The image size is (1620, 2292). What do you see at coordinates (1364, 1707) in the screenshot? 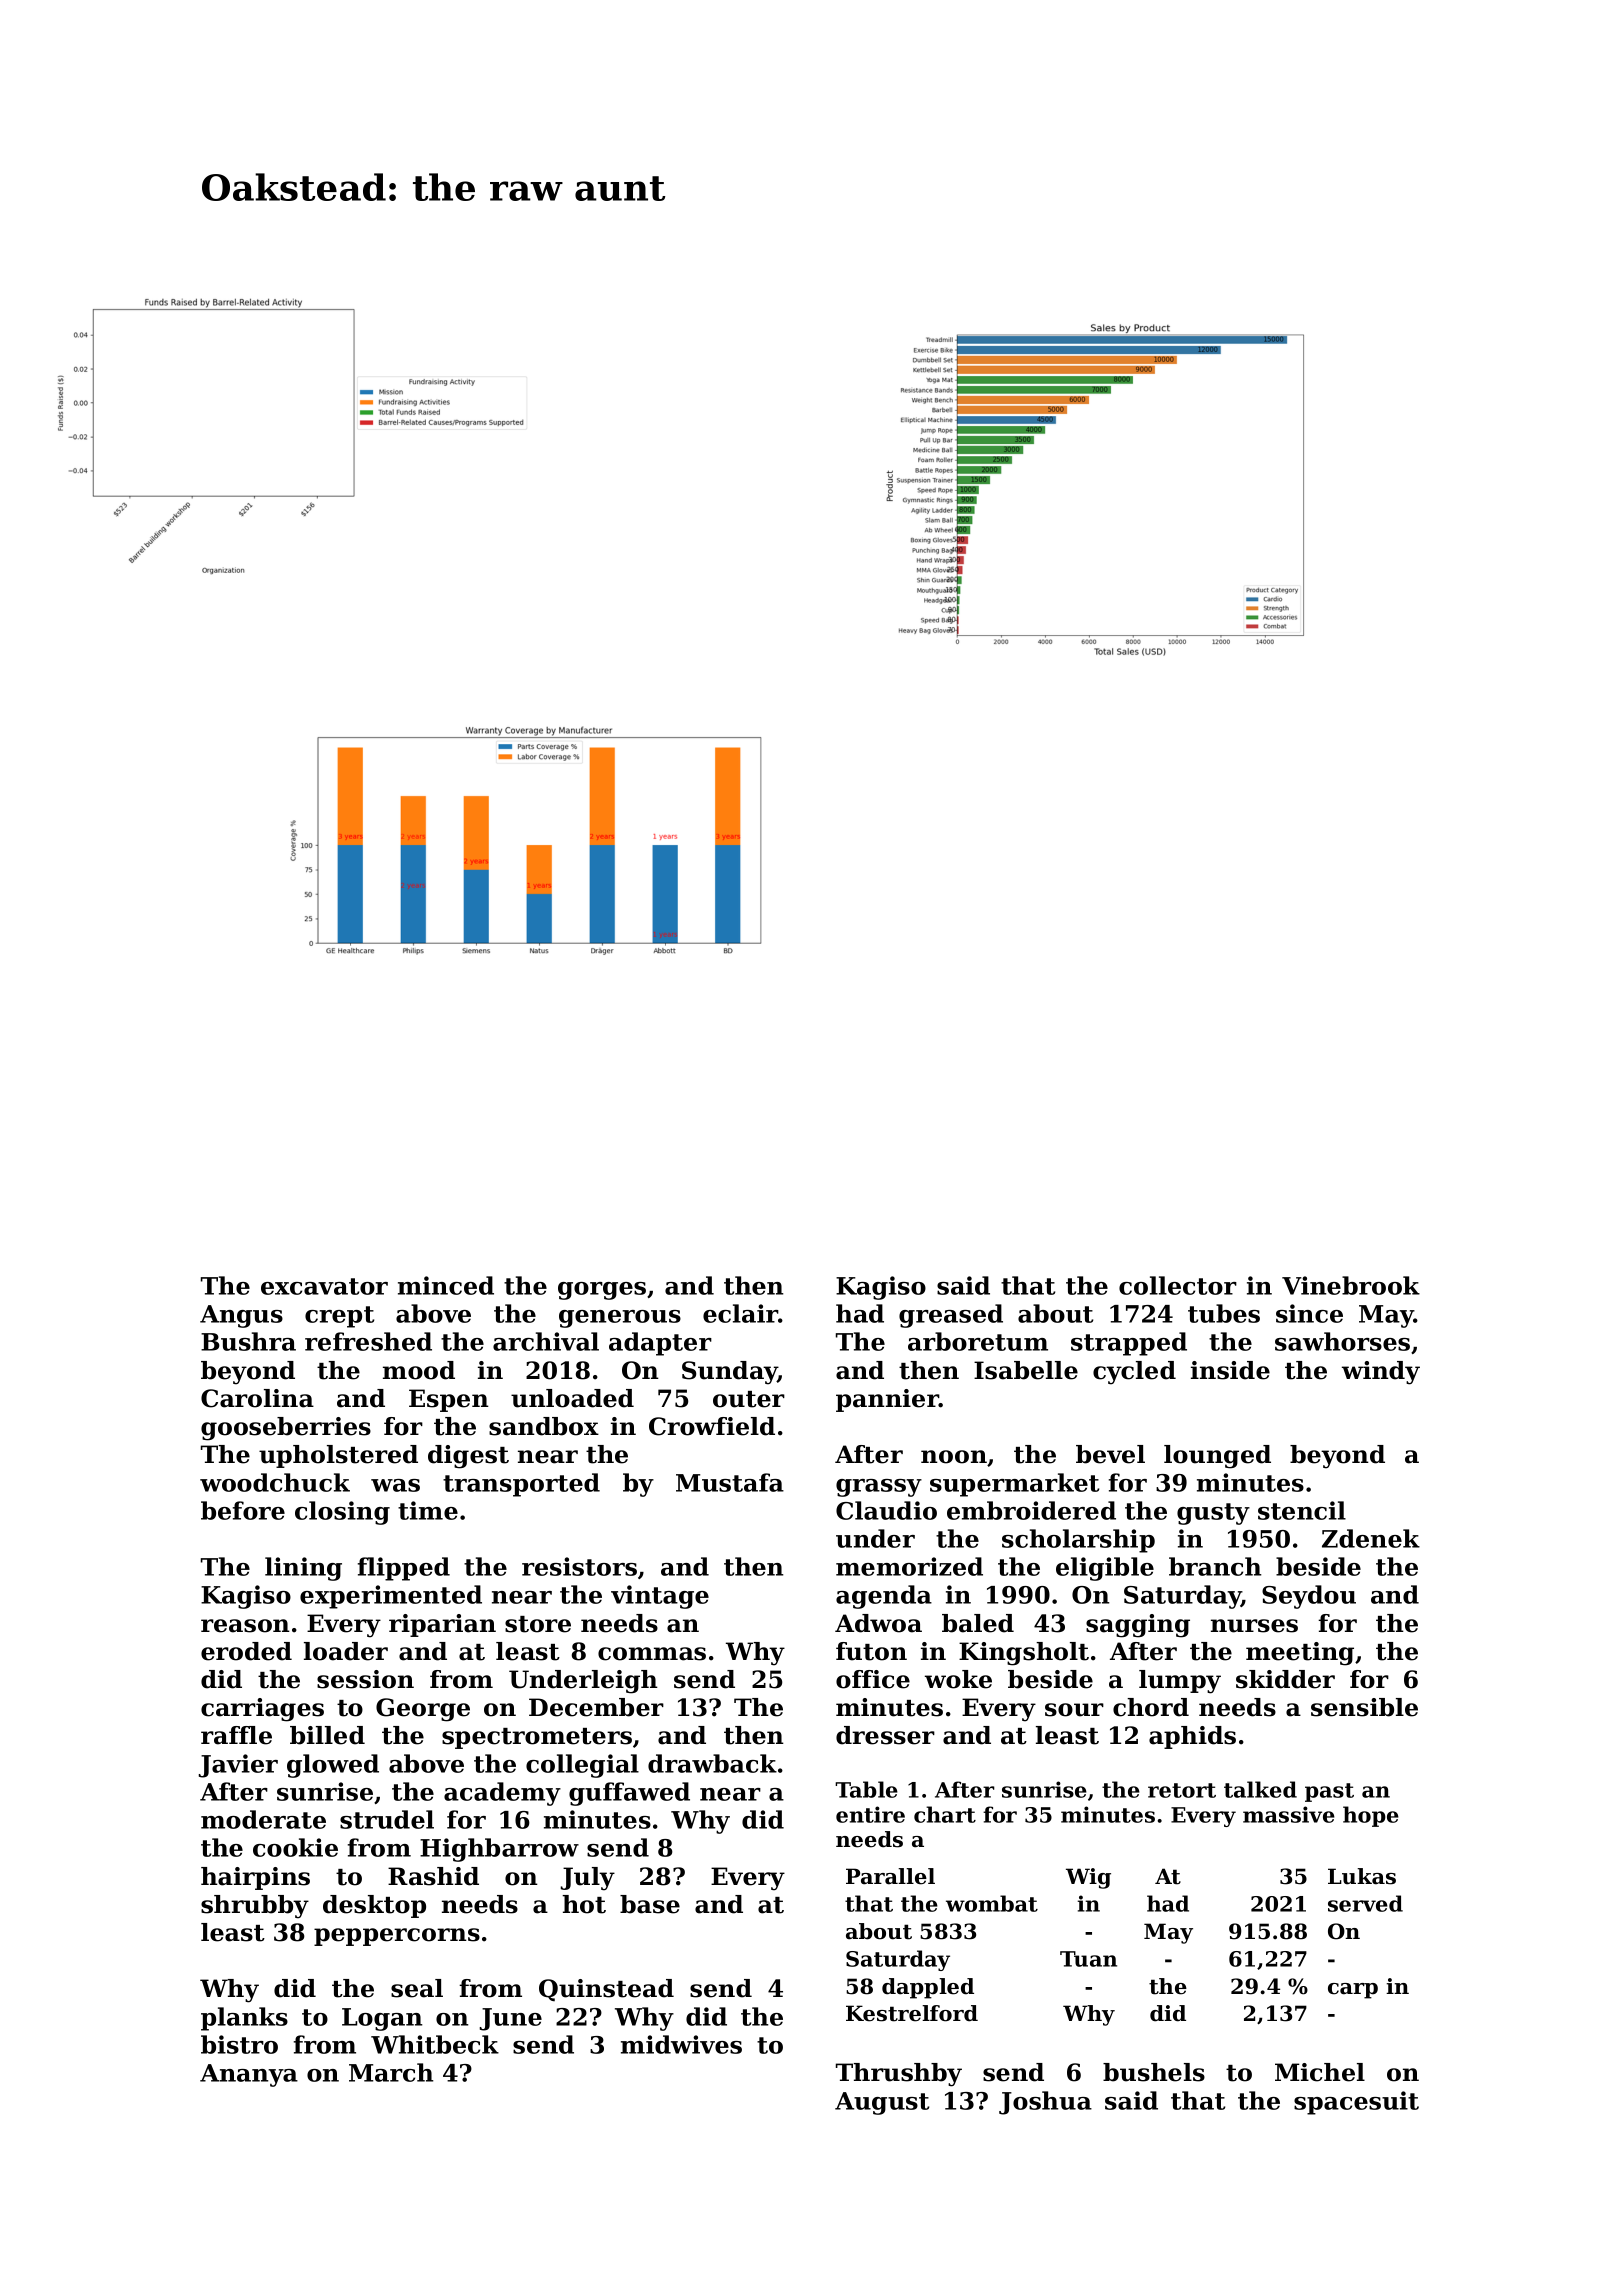
I see `sensible` at bounding box center [1364, 1707].
